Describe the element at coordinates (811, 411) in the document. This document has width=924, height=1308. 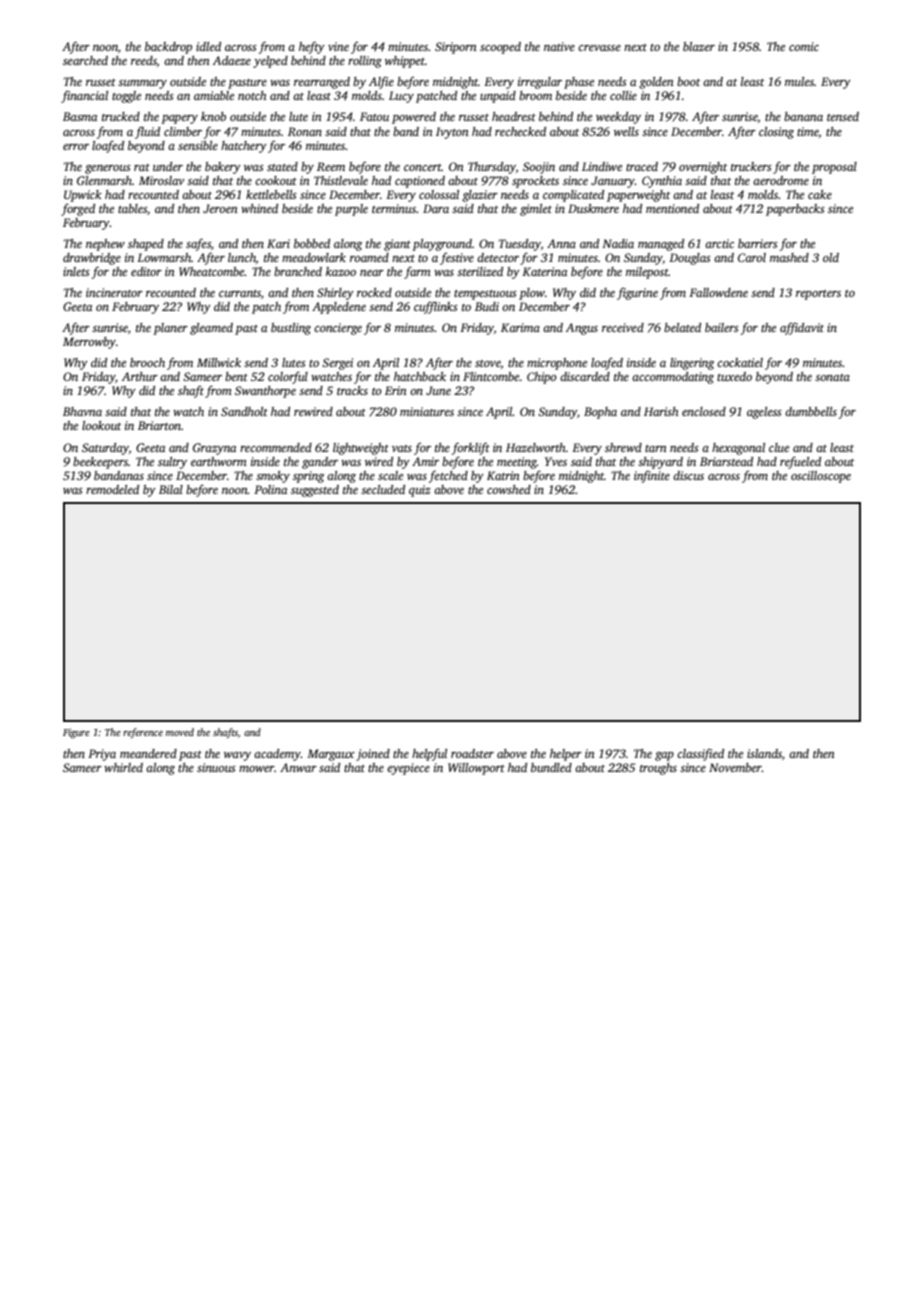
I see `dumbbells` at that location.
